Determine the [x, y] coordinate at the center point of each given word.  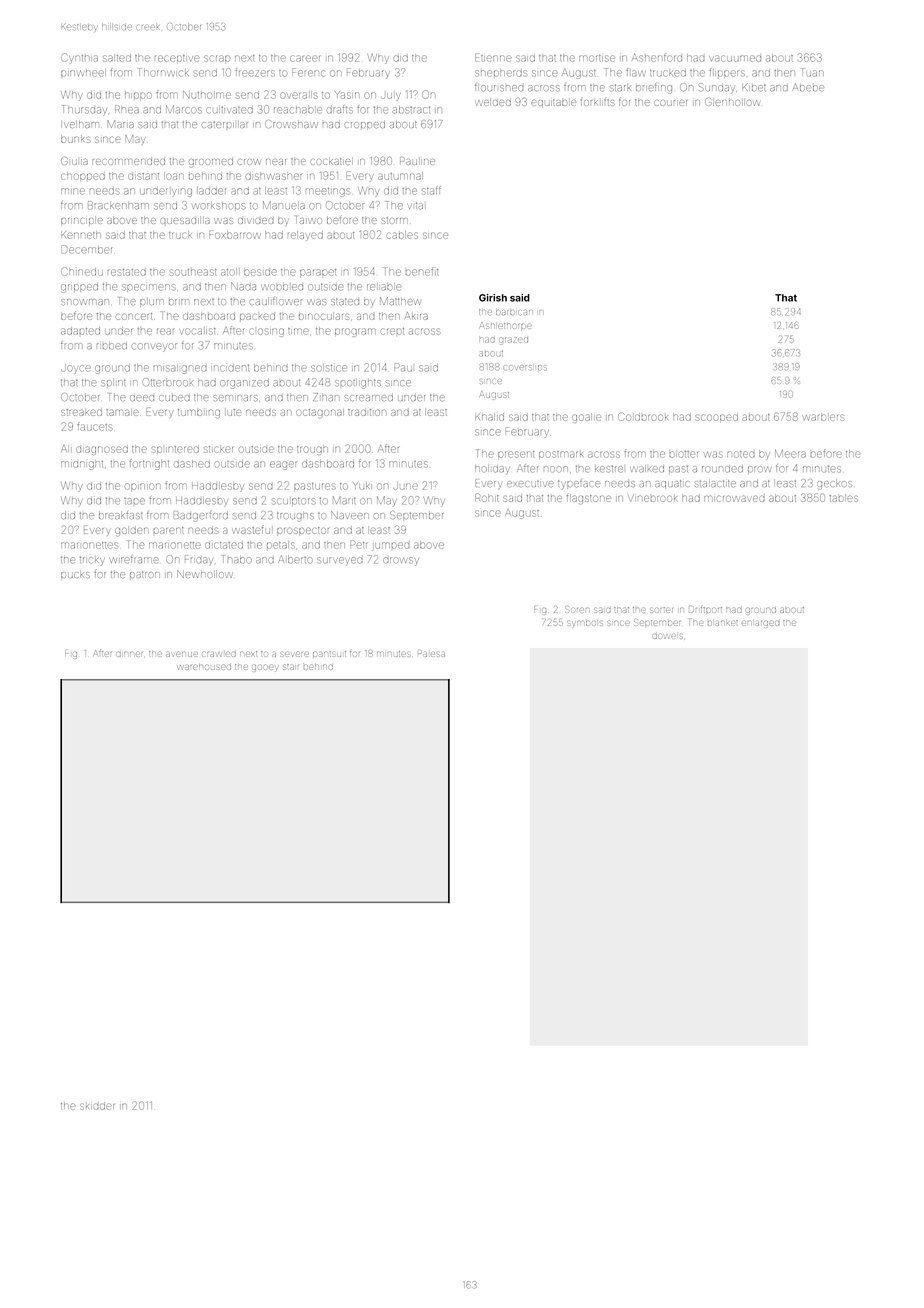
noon [556, 469]
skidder [97, 1106]
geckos [835, 485]
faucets [94, 427]
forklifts [598, 101]
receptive [177, 58]
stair [291, 667]
